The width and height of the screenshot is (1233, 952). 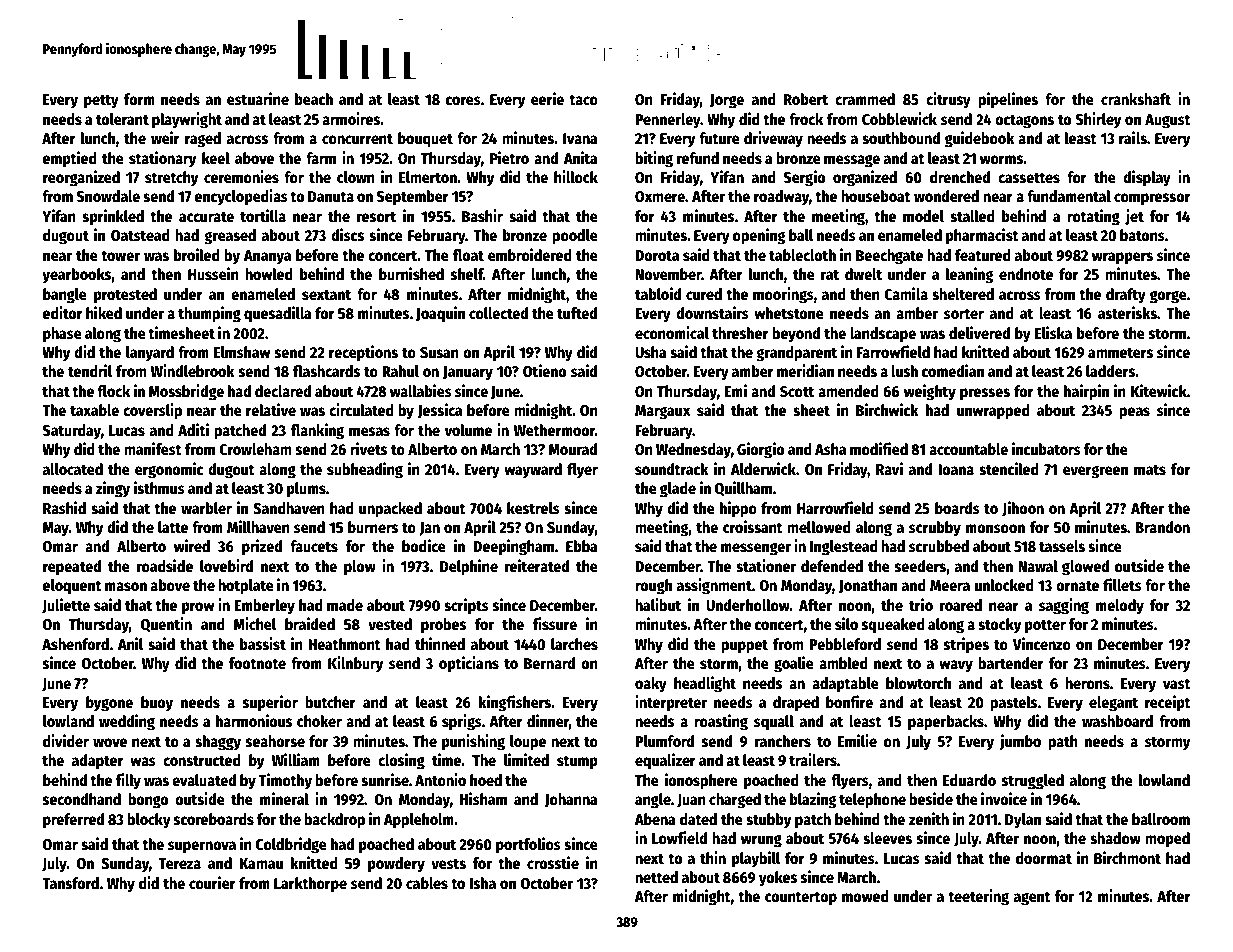 What do you see at coordinates (995, 528) in the screenshot?
I see `monsoon` at bounding box center [995, 528].
